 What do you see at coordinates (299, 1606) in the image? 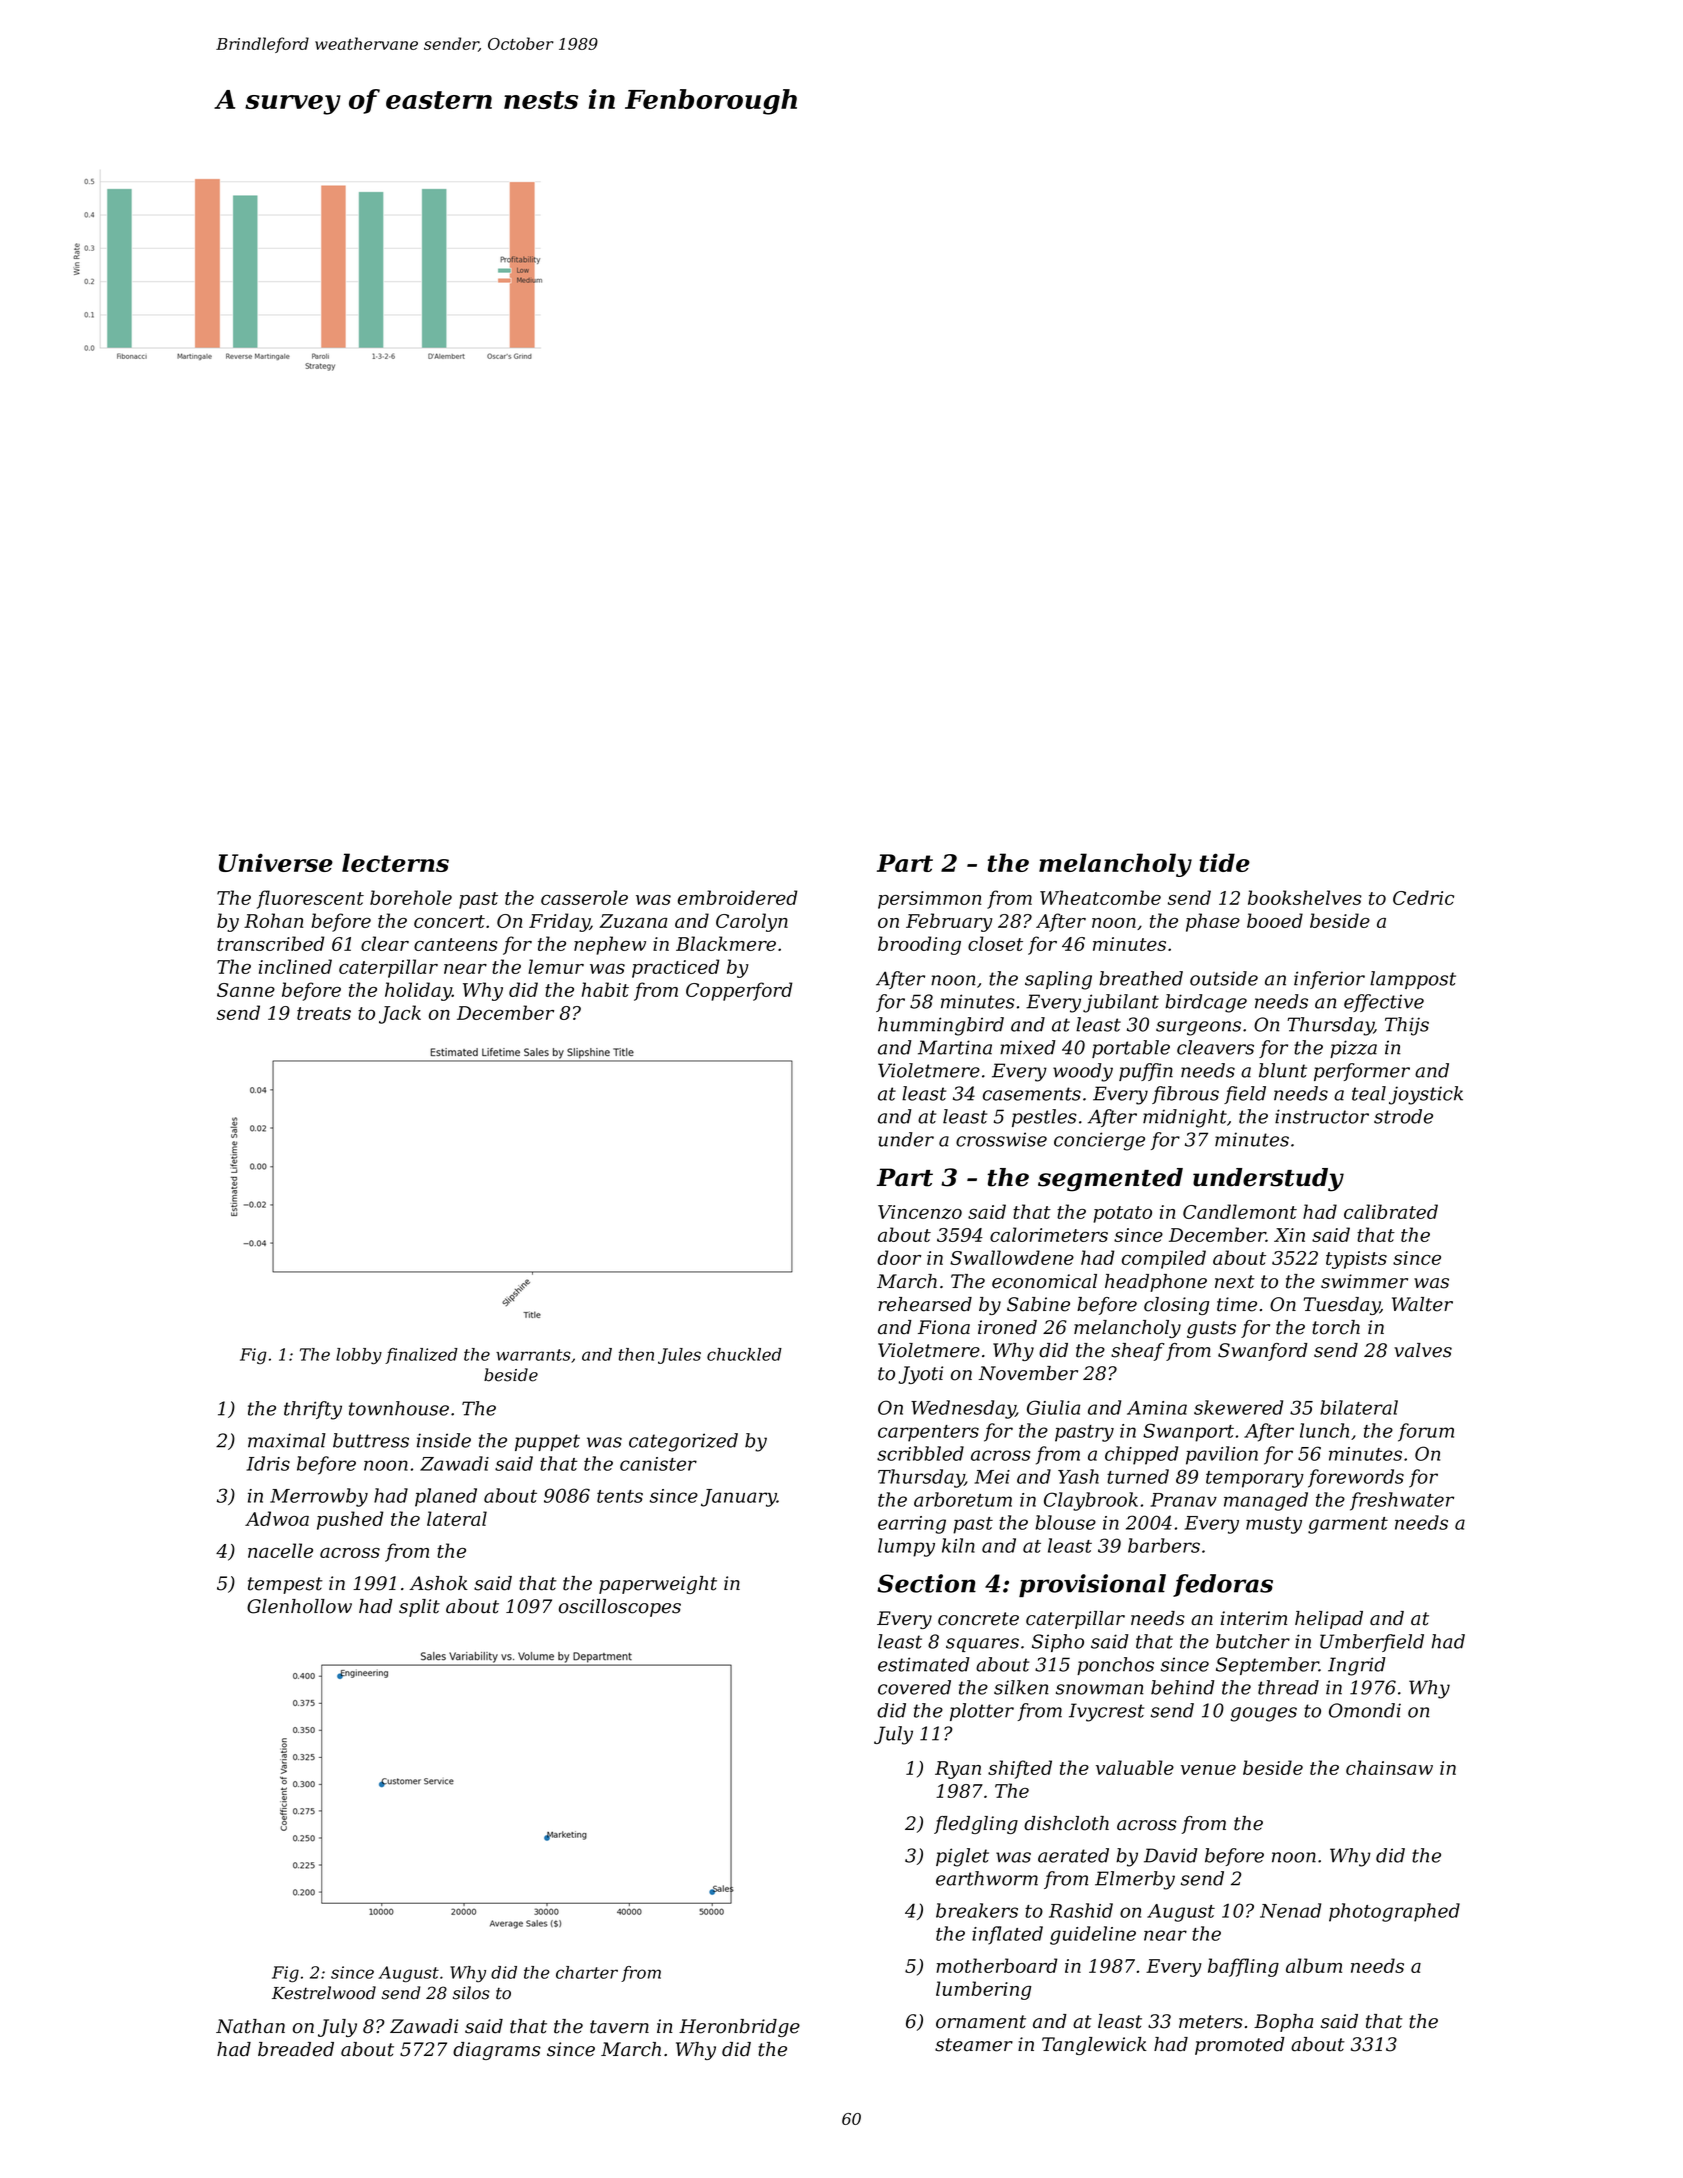
I see `Glenhollow` at bounding box center [299, 1606].
